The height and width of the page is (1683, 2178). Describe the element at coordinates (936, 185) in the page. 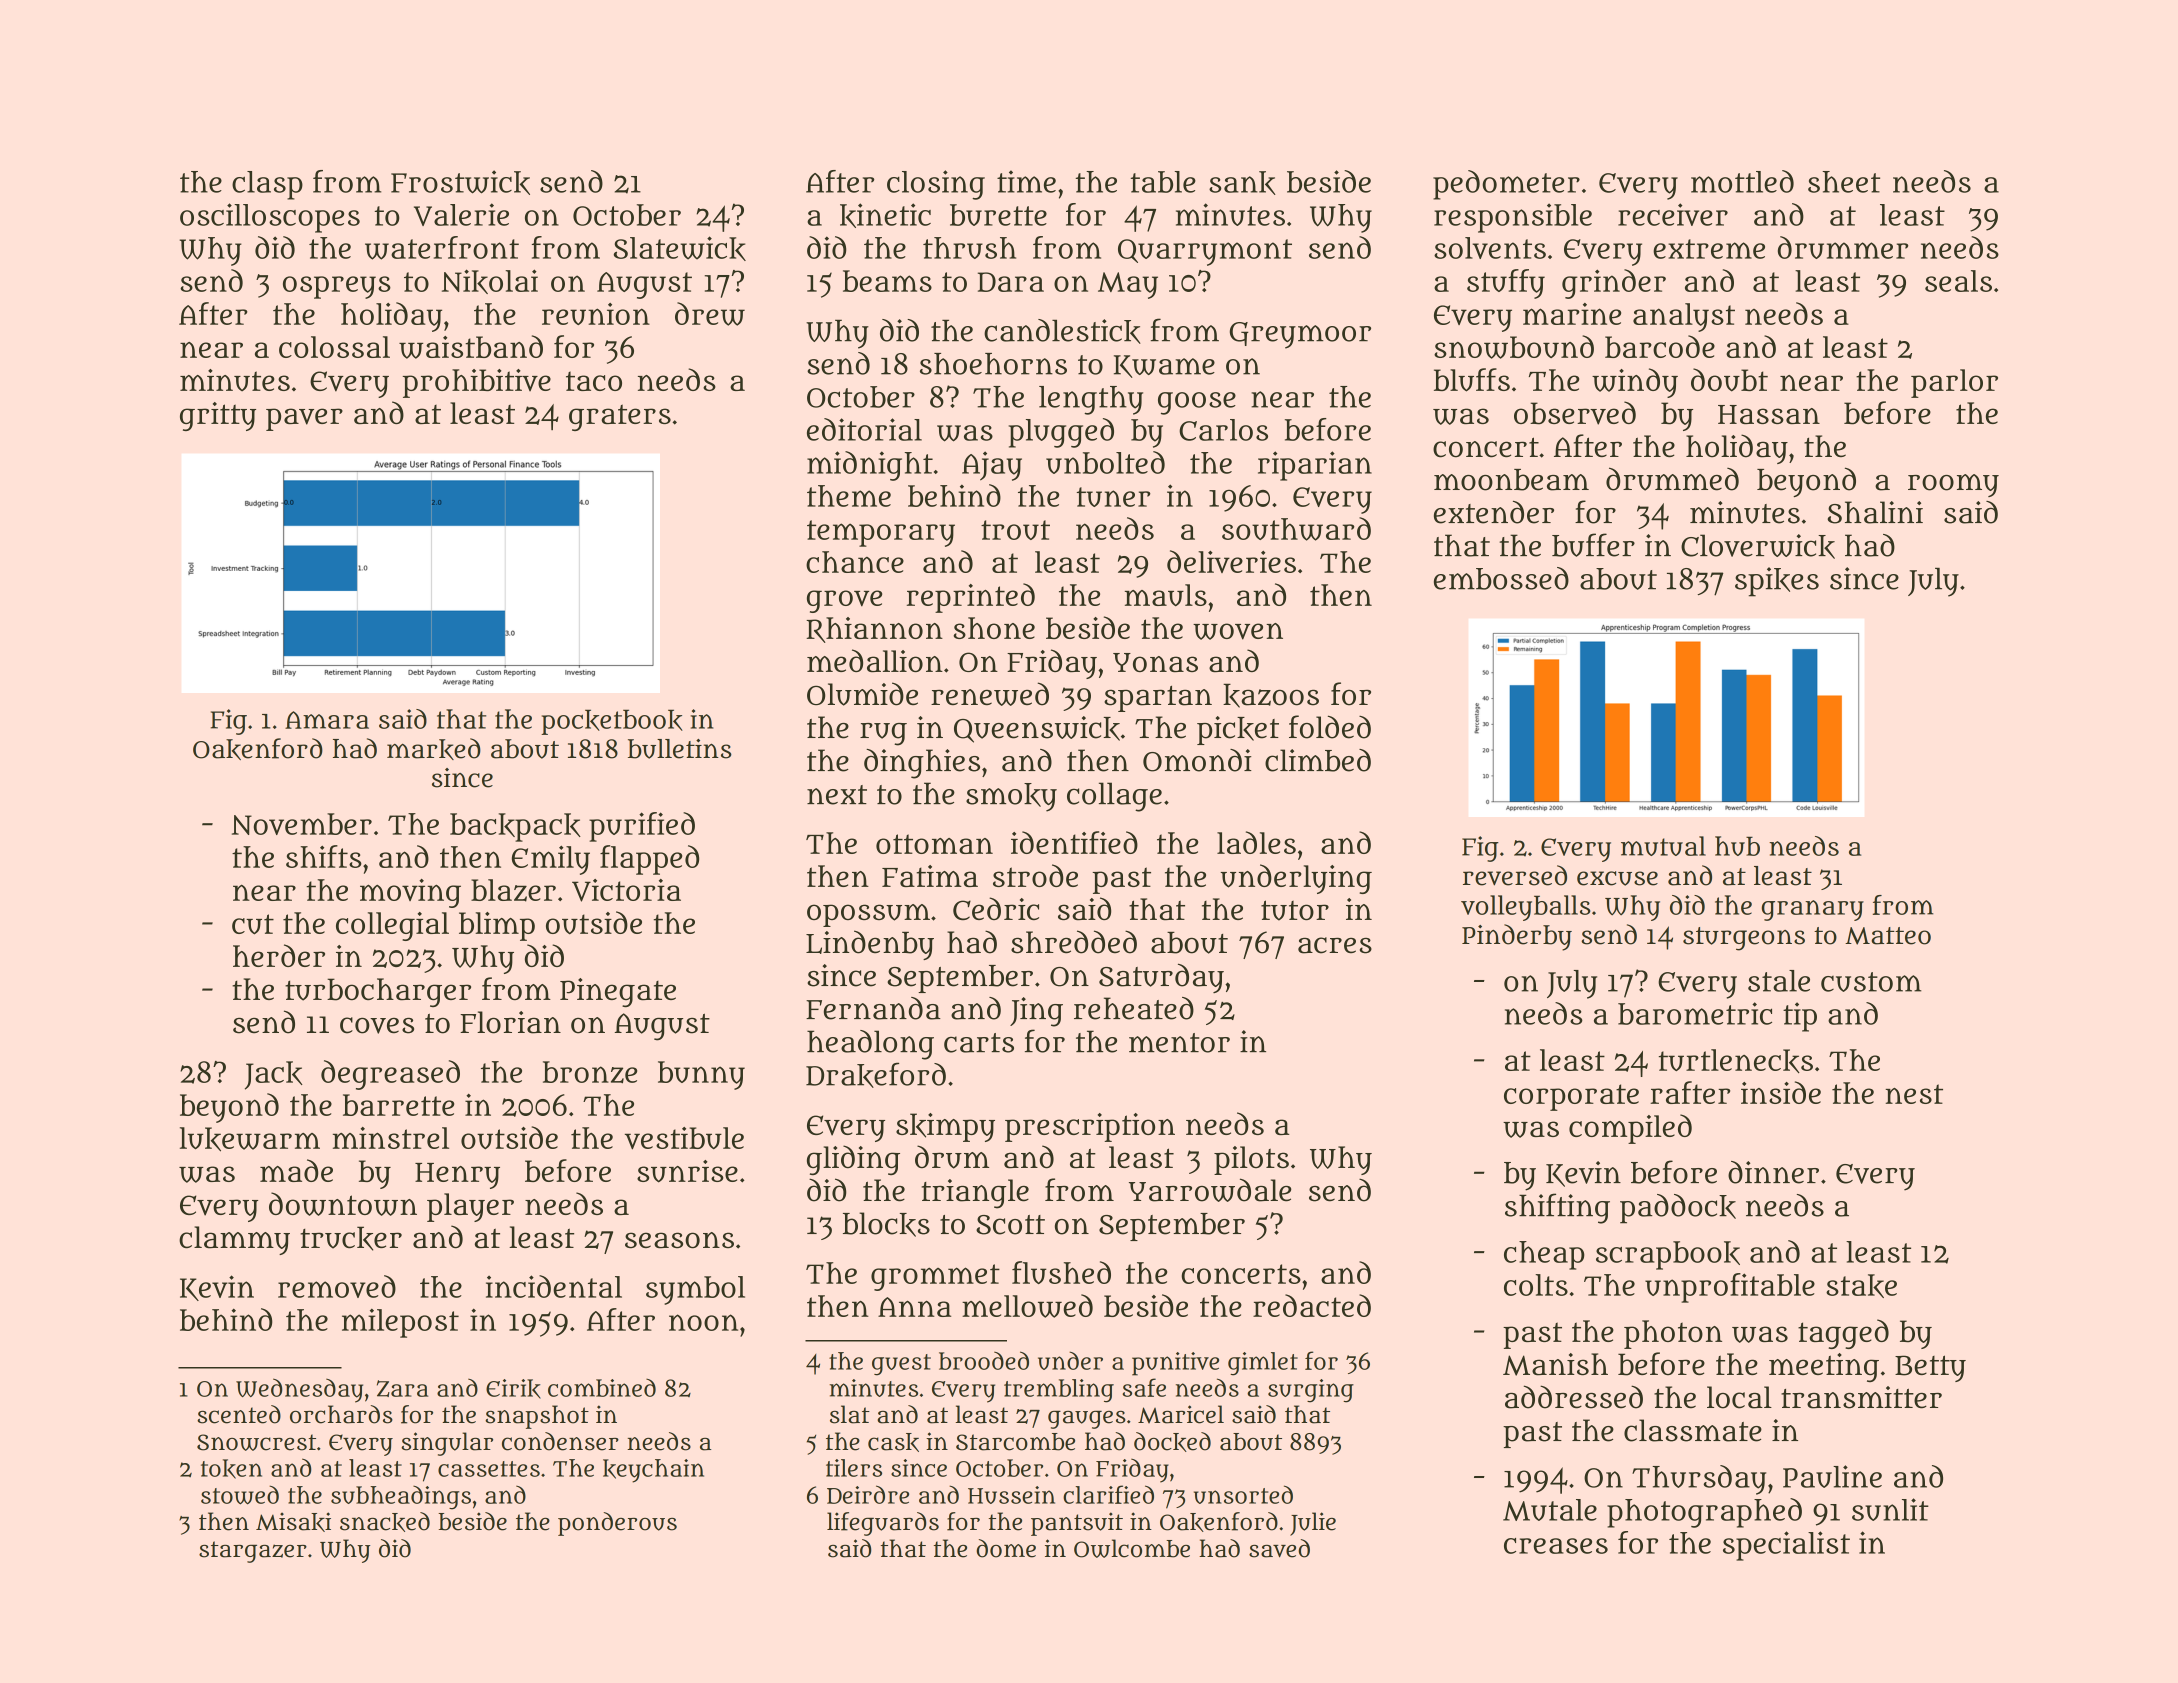

I see `closing` at that location.
